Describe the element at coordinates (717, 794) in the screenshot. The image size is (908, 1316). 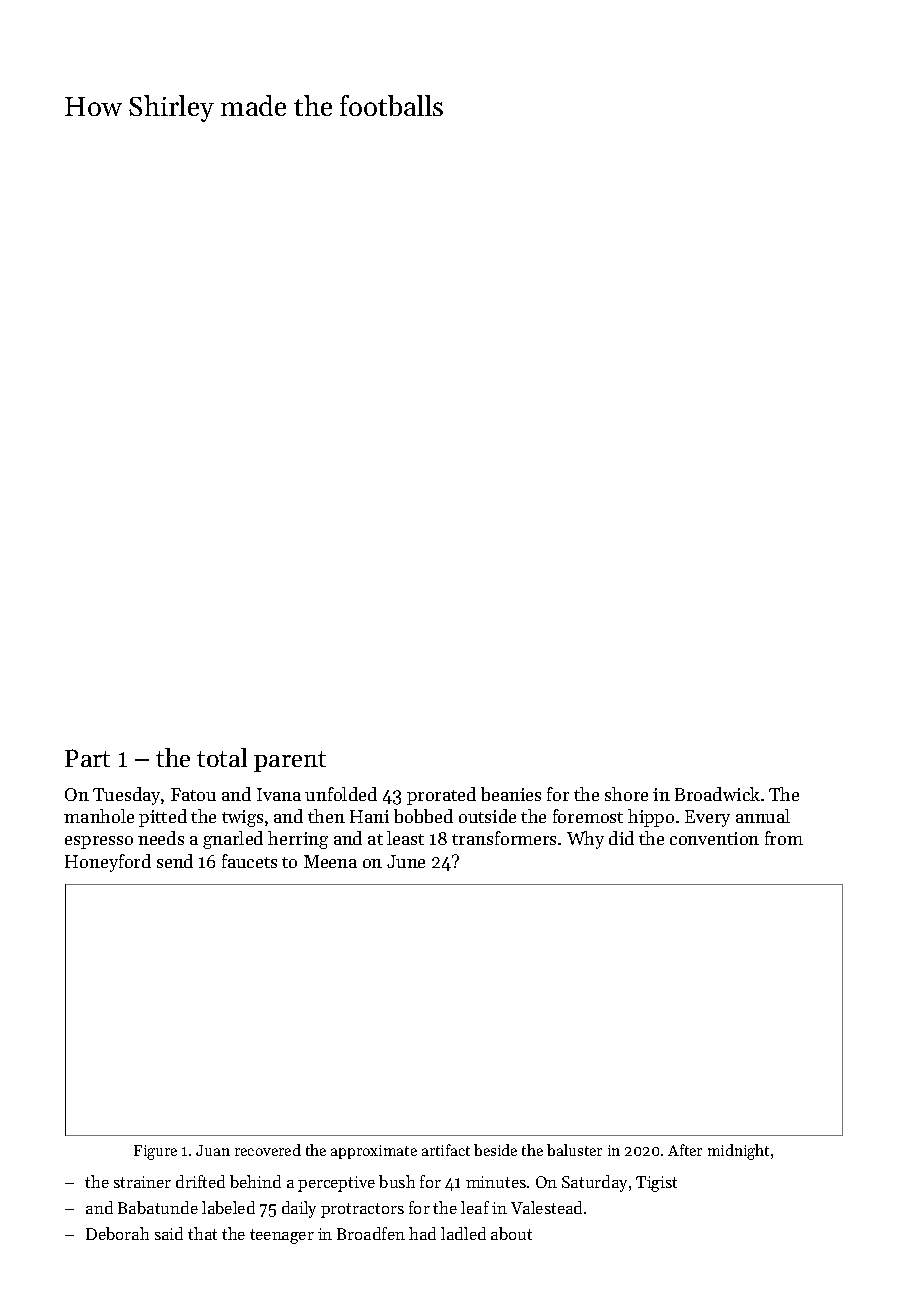
I see `Broadwick` at that location.
